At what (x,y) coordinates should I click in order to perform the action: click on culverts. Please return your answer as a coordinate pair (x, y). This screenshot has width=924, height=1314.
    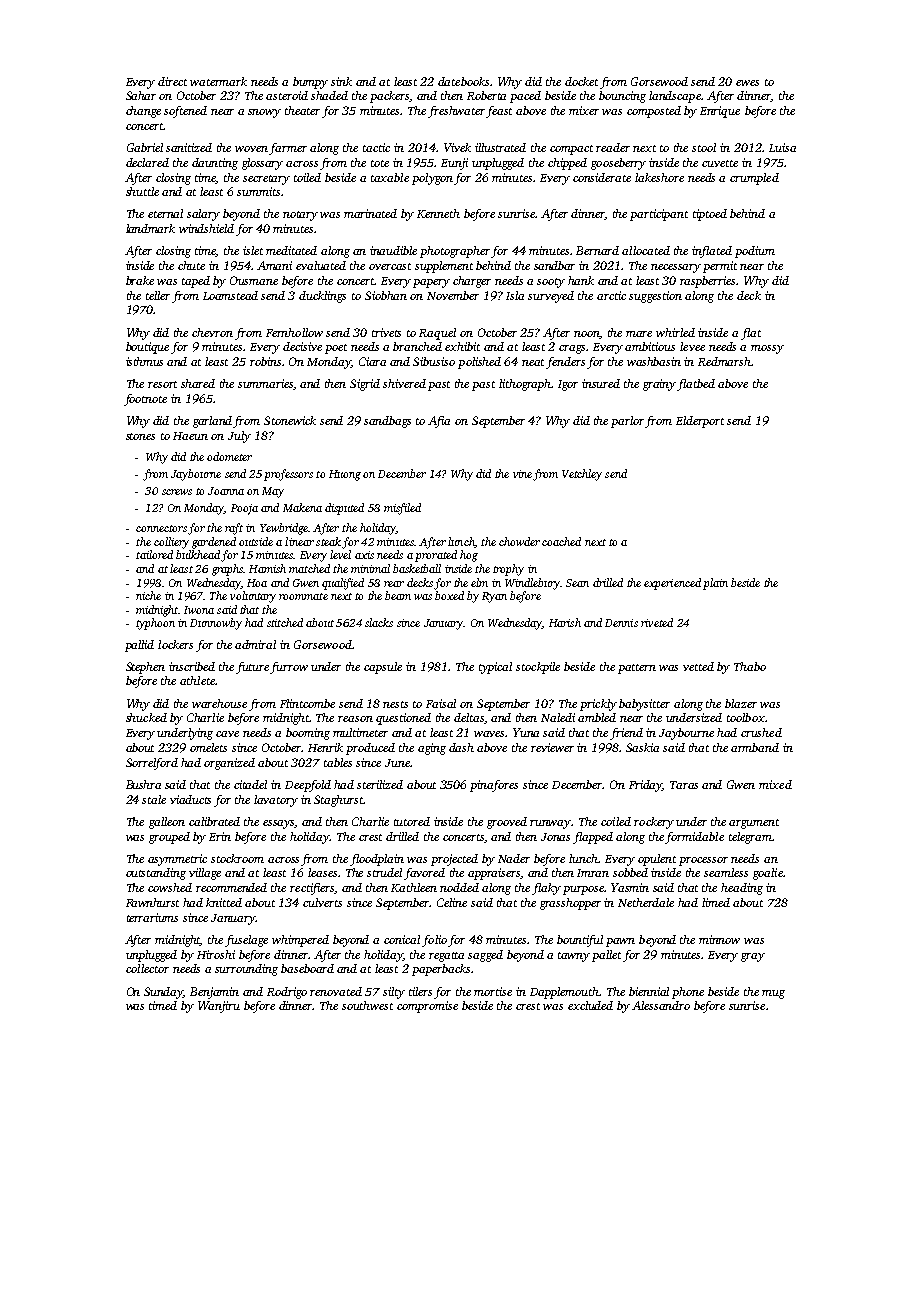
    Looking at the image, I should click on (322, 902).
